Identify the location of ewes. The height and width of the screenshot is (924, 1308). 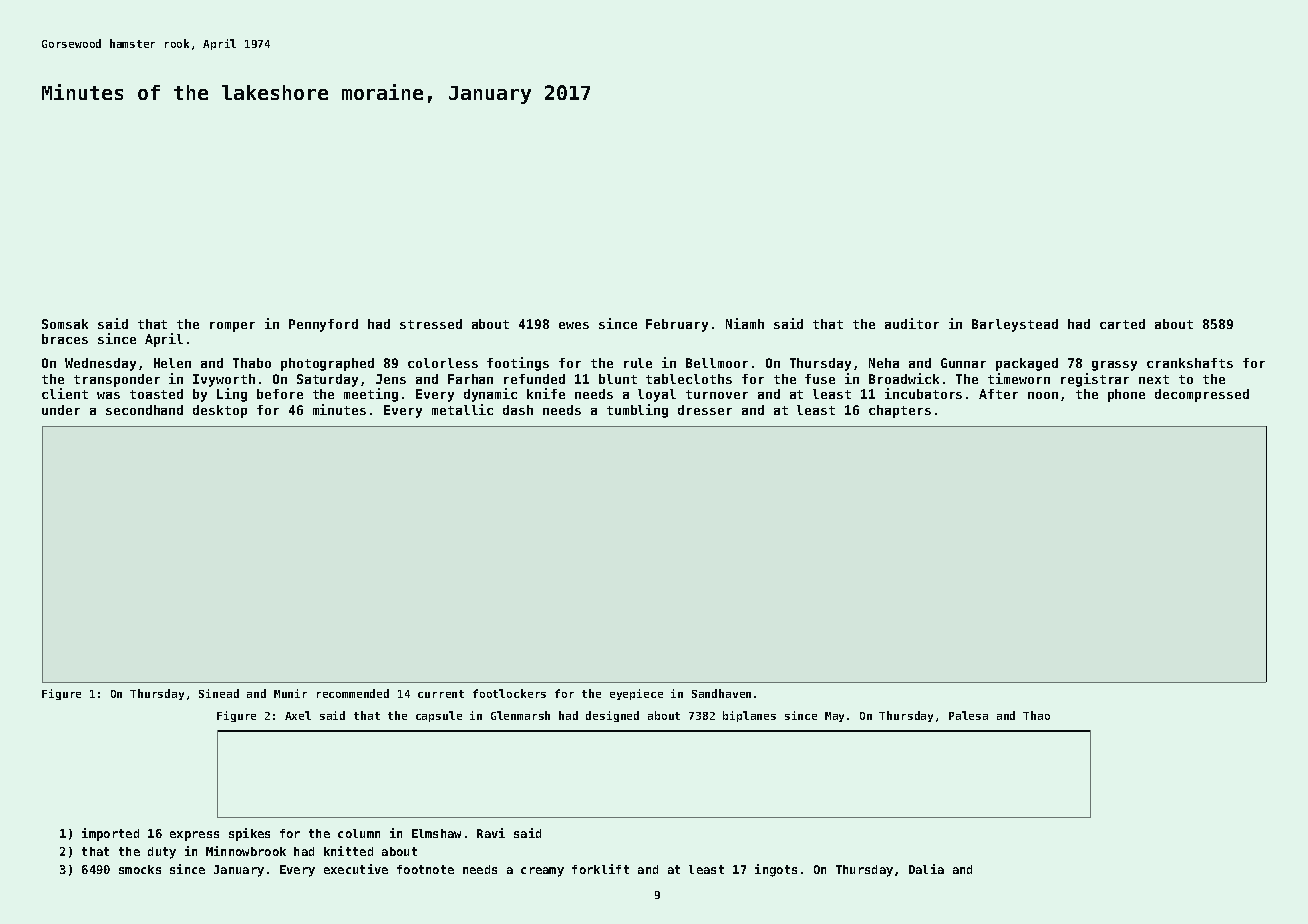
(574, 325).
